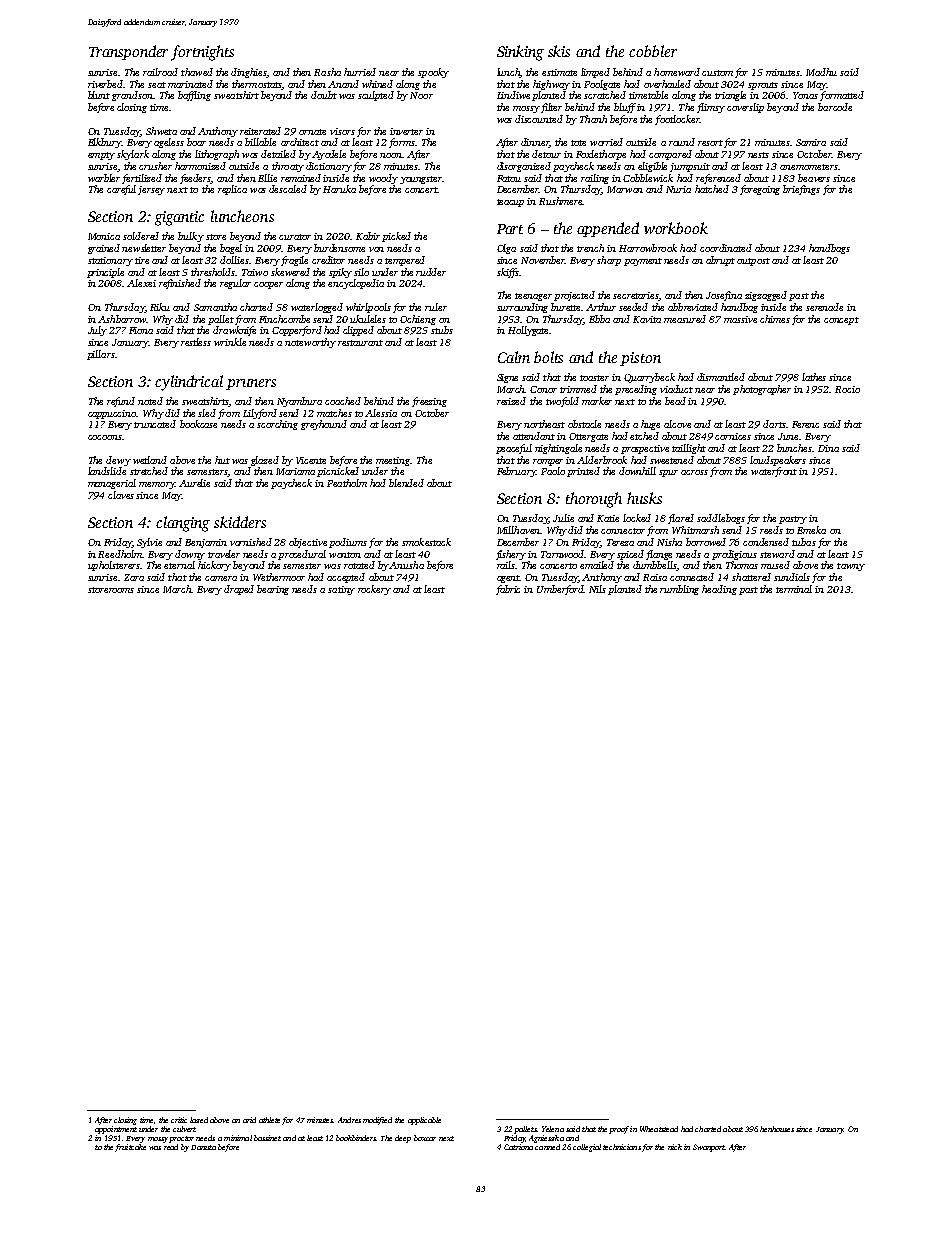  I want to click on rockery, so click(374, 590).
